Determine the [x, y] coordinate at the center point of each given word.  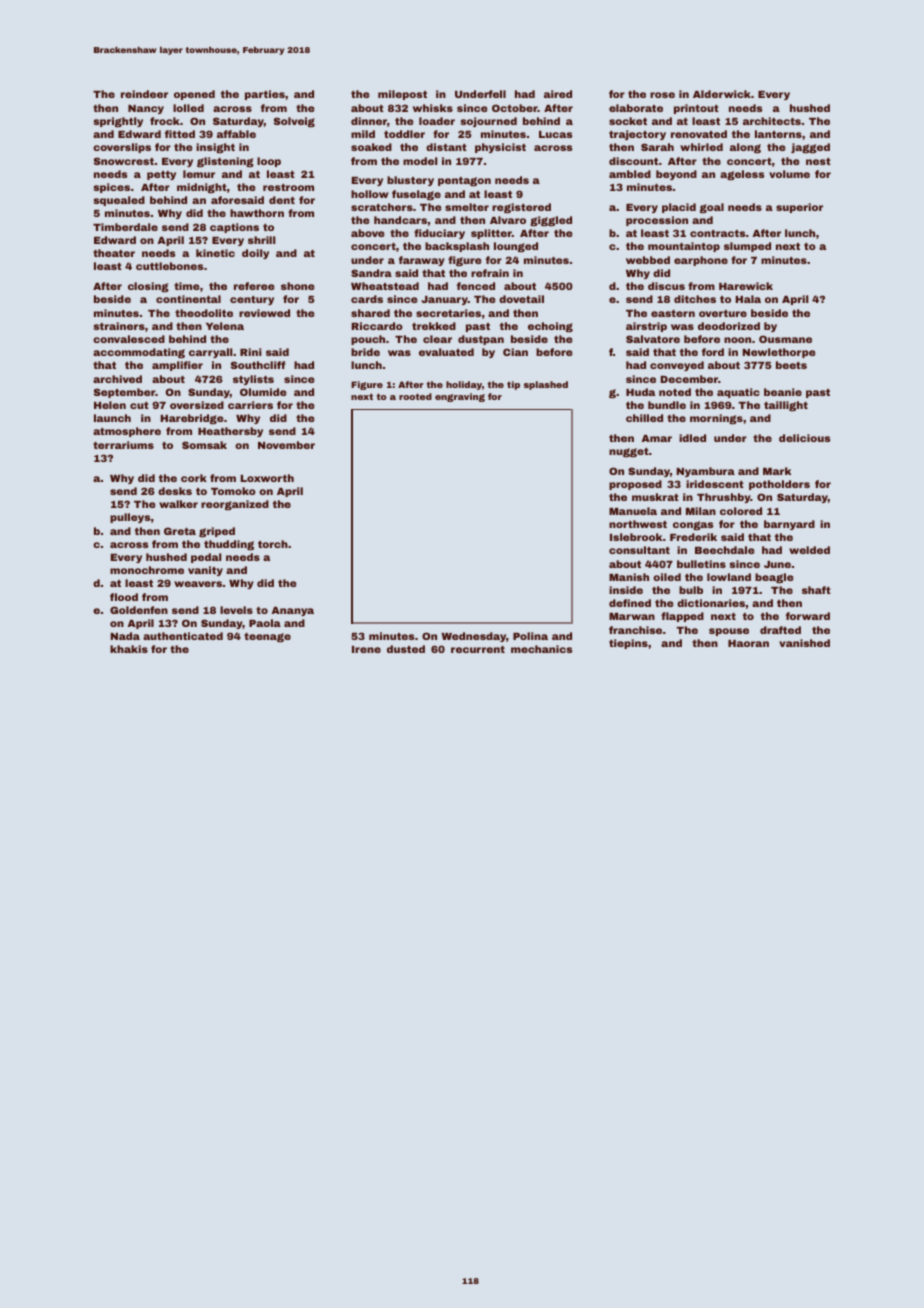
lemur [199, 174]
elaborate [636, 108]
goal [712, 208]
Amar [657, 438]
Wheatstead [385, 286]
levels [236, 610]
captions [234, 228]
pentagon [464, 181]
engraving [460, 397]
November [286, 445]
